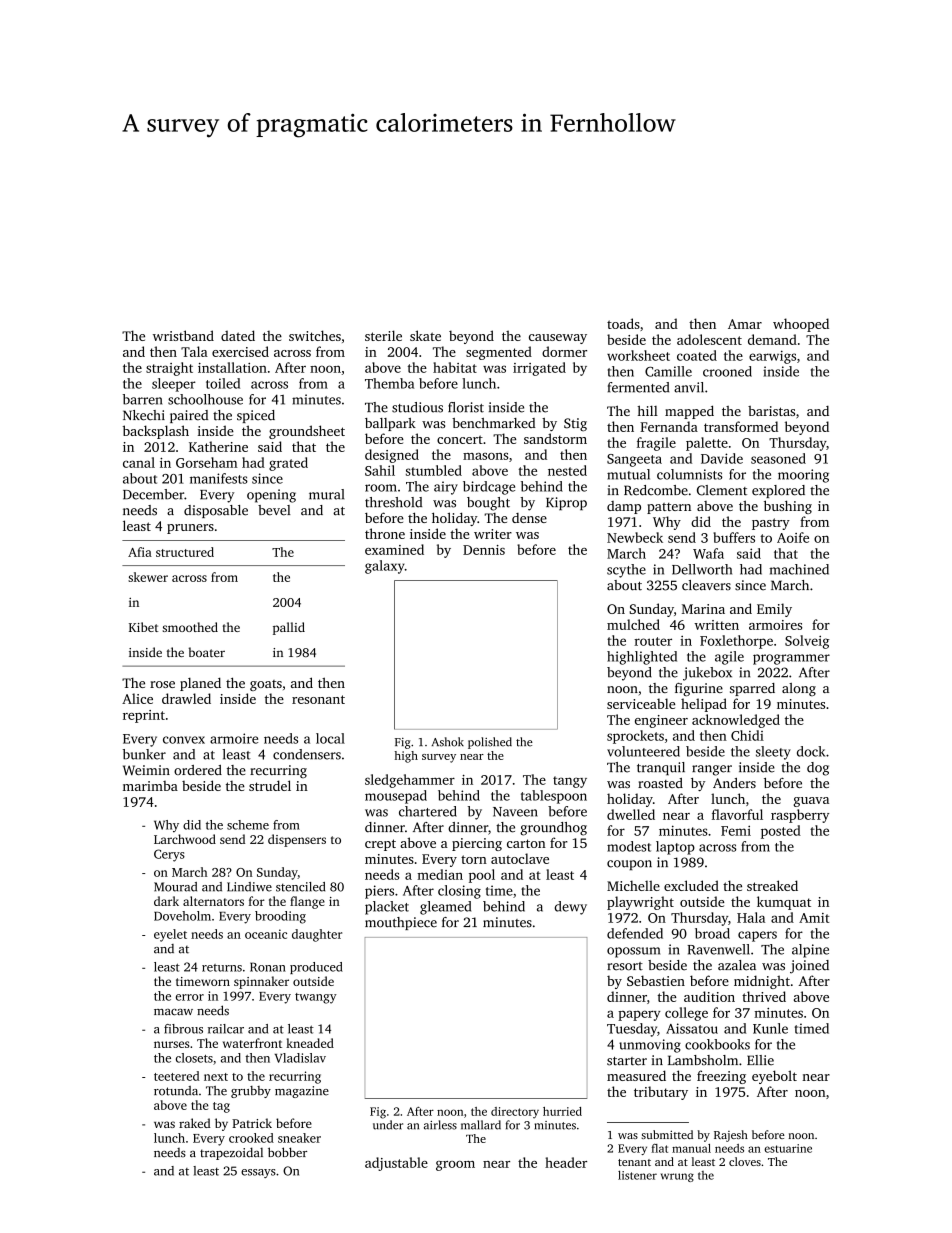 This image has width=952, height=1233. Describe the element at coordinates (745, 324) in the image. I see `Amar` at that location.
